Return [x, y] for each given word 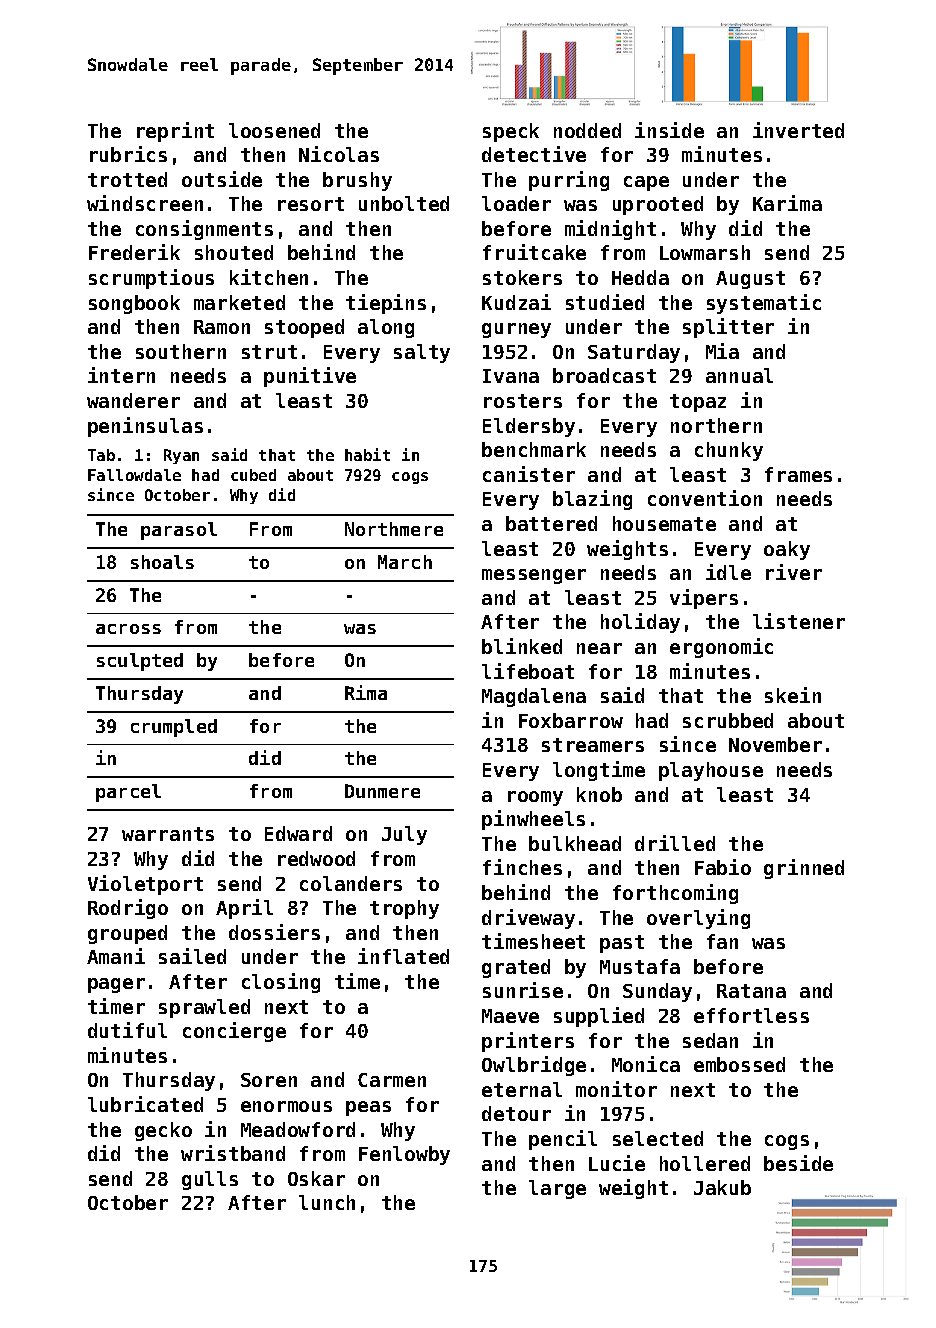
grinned [804, 869]
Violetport [145, 885]
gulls [210, 1180]
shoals [162, 562]
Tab [101, 455]
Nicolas [339, 154]
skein [793, 695]
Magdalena [534, 697]
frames [798, 474]
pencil [563, 1140]
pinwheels [533, 820]
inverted [798, 130]
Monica [646, 1064]
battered [551, 523]
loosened [274, 130]
